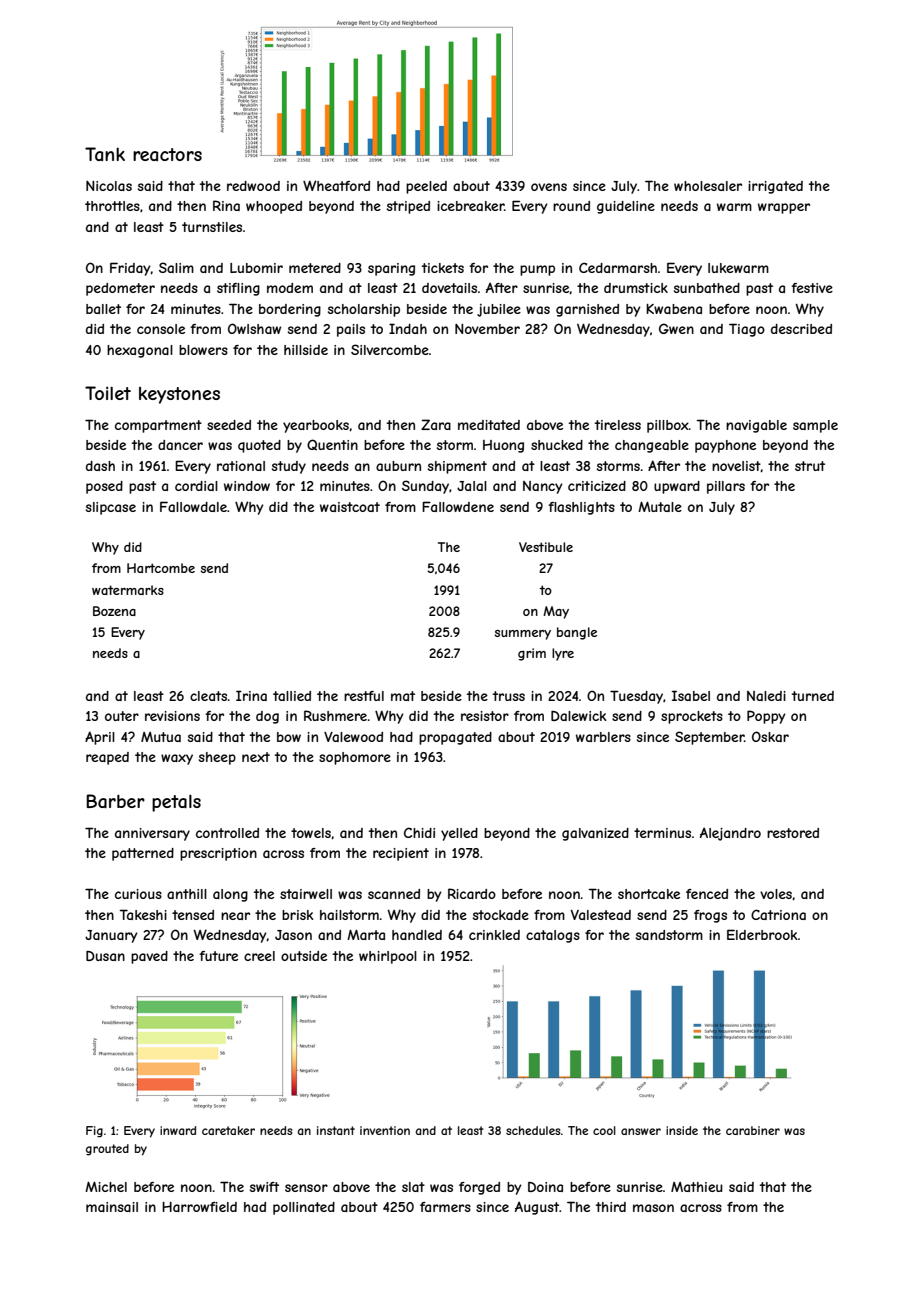  I want to click on controlled, so click(227, 833).
